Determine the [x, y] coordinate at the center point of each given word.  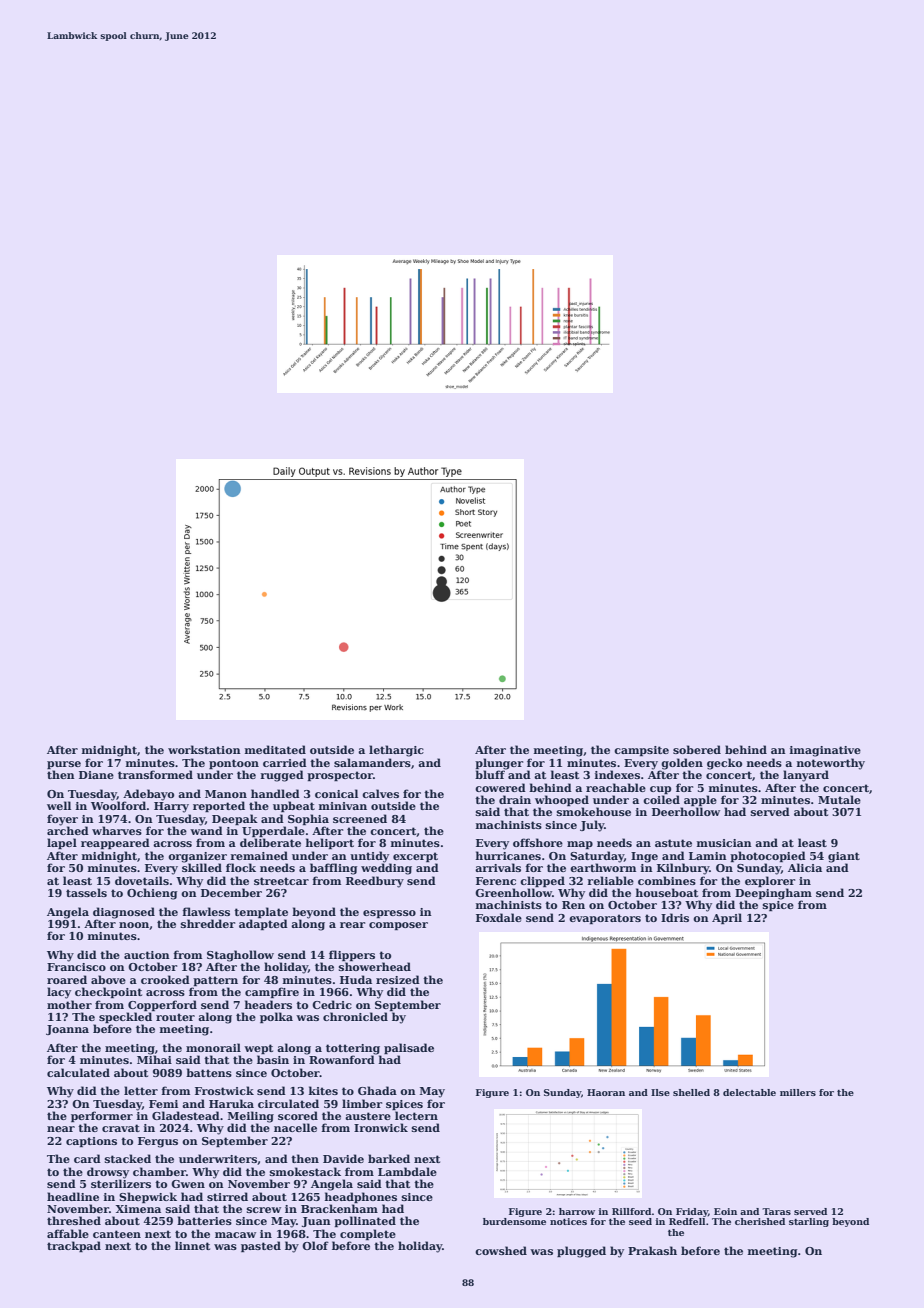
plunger [499, 764]
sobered [697, 749]
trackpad [74, 1246]
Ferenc [496, 881]
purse [64, 765]
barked [389, 1158]
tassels [86, 892]
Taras [776, 1211]
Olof [315, 1245]
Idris [675, 917]
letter [141, 1090]
